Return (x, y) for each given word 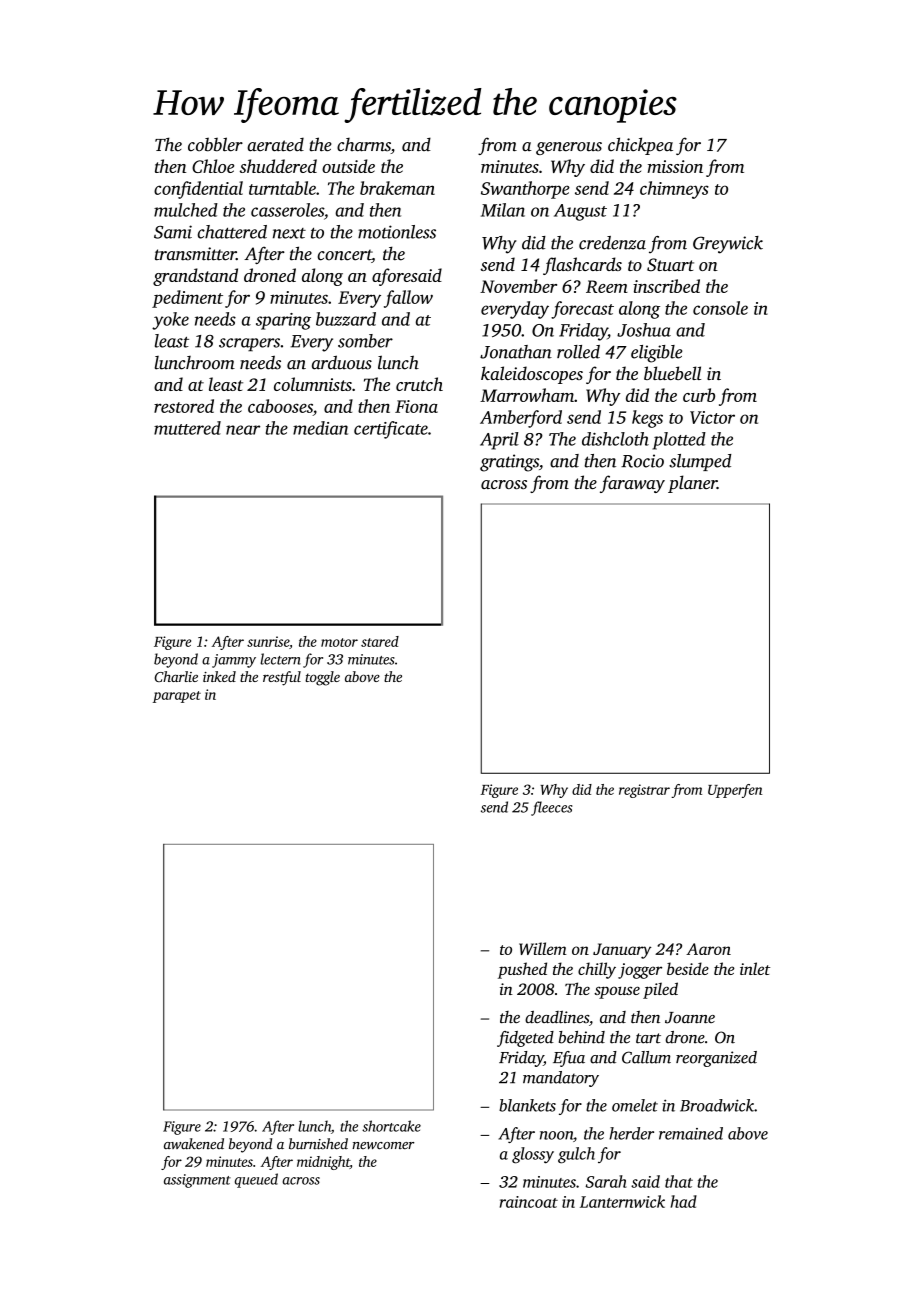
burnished (318, 1144)
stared (380, 641)
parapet (177, 697)
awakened (194, 1144)
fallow (408, 299)
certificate (391, 430)
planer (692, 484)
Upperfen (735, 791)
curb (699, 395)
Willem (543, 948)
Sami (173, 232)
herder (631, 1133)
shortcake (391, 1126)
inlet (755, 968)
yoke (170, 321)
